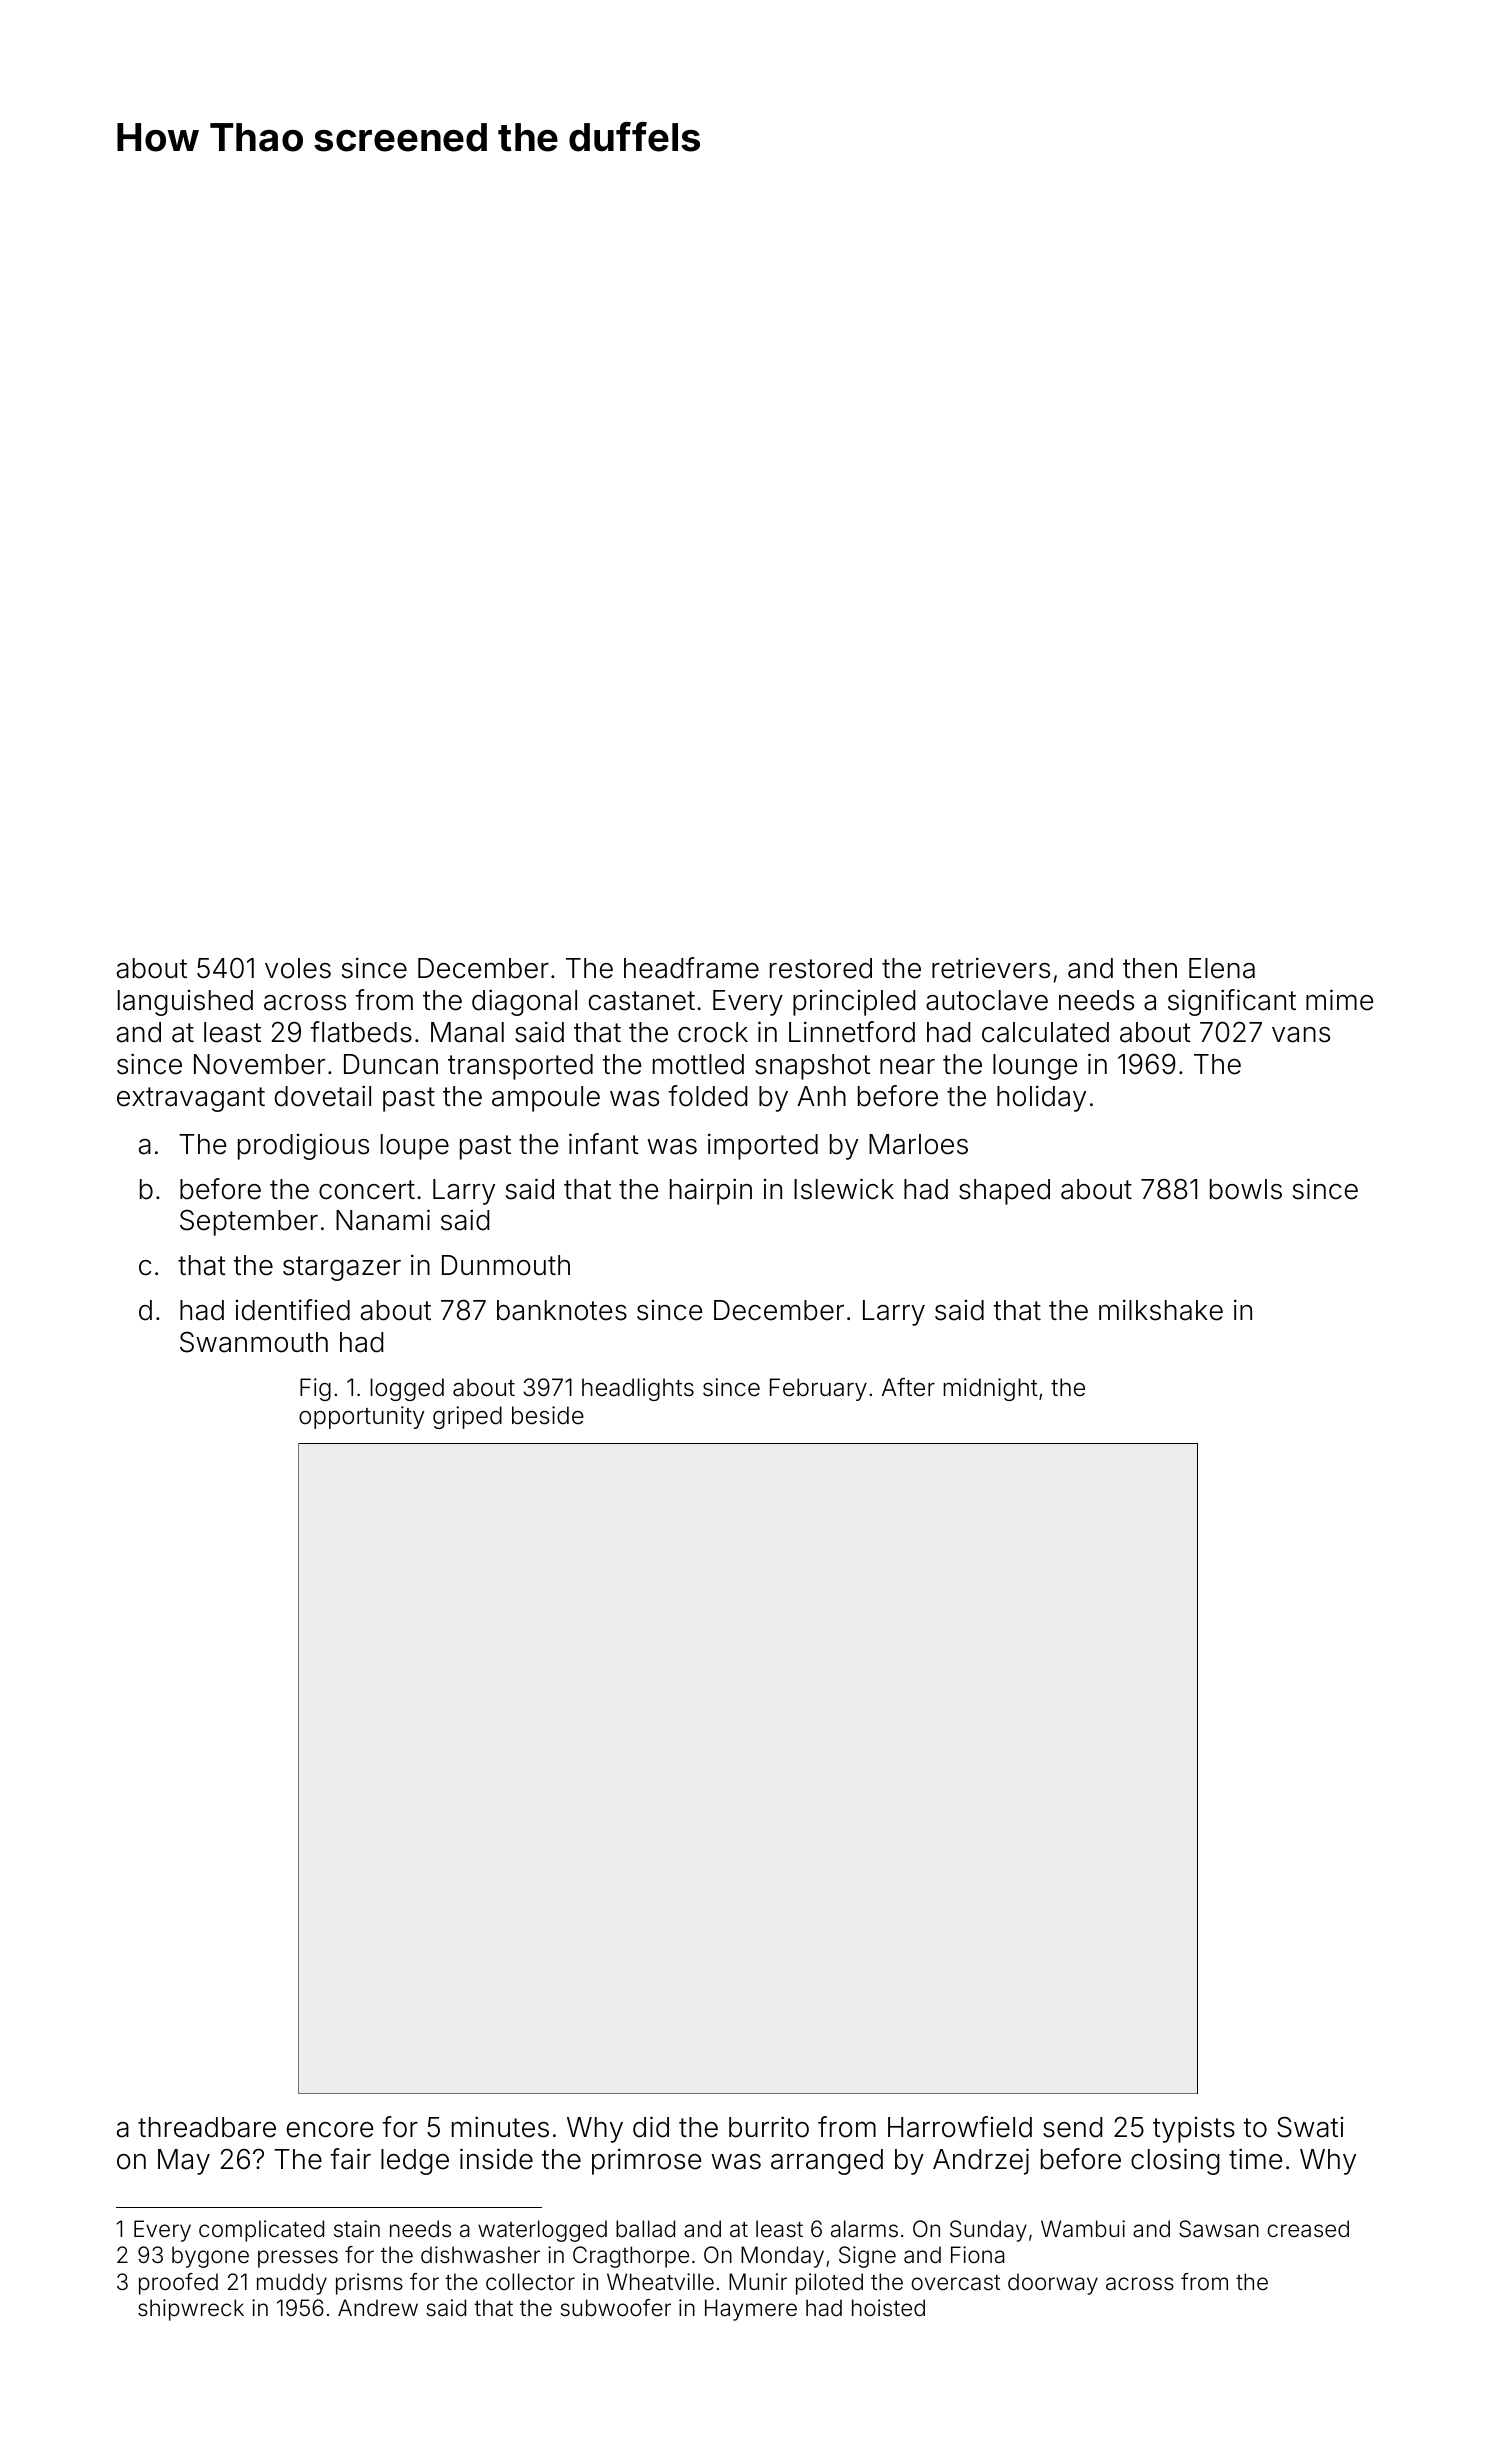  Describe the element at coordinates (191, 2310) in the image. I see `shipwreck` at that location.
